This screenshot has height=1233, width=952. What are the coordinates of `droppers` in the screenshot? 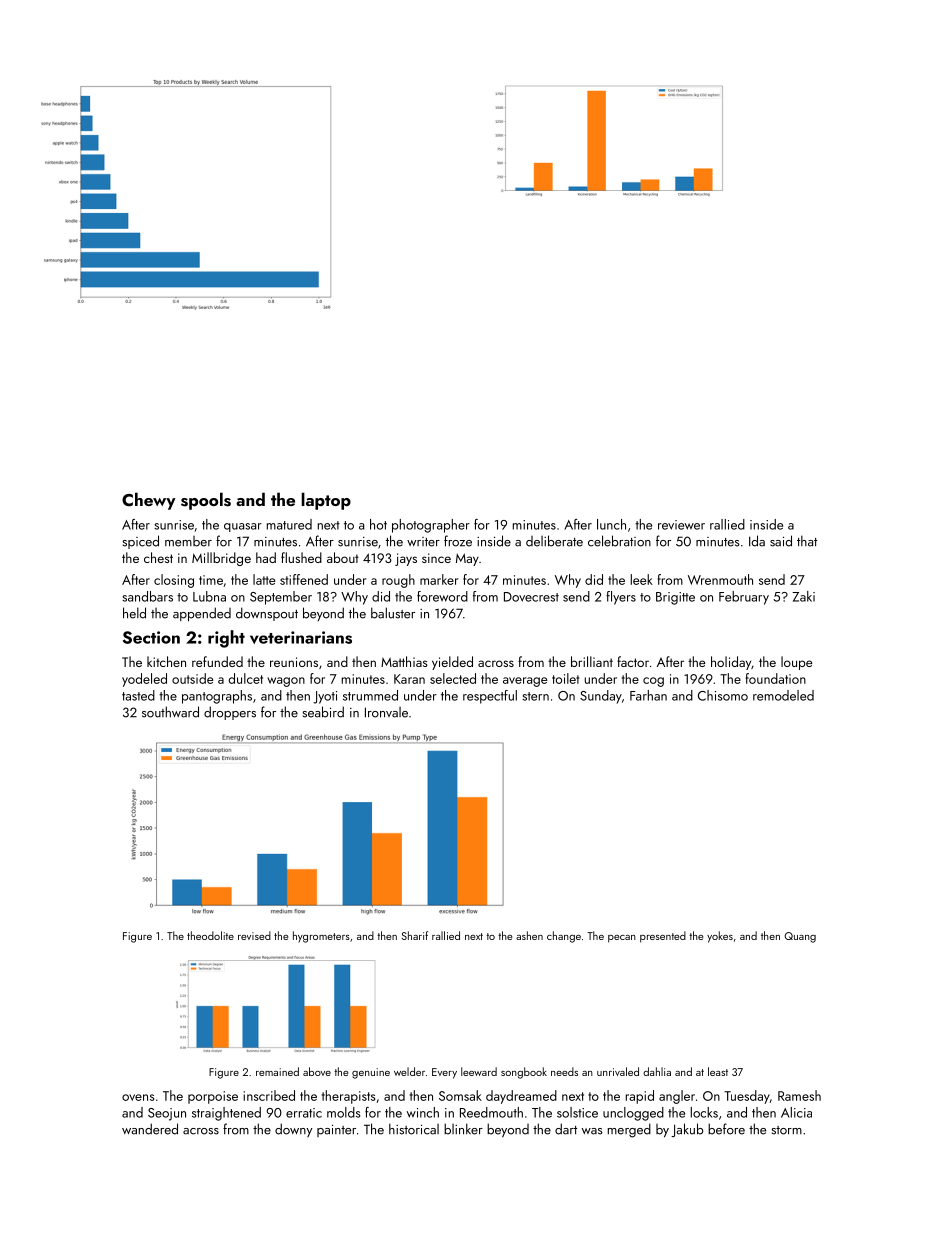 It's located at (230, 713).
